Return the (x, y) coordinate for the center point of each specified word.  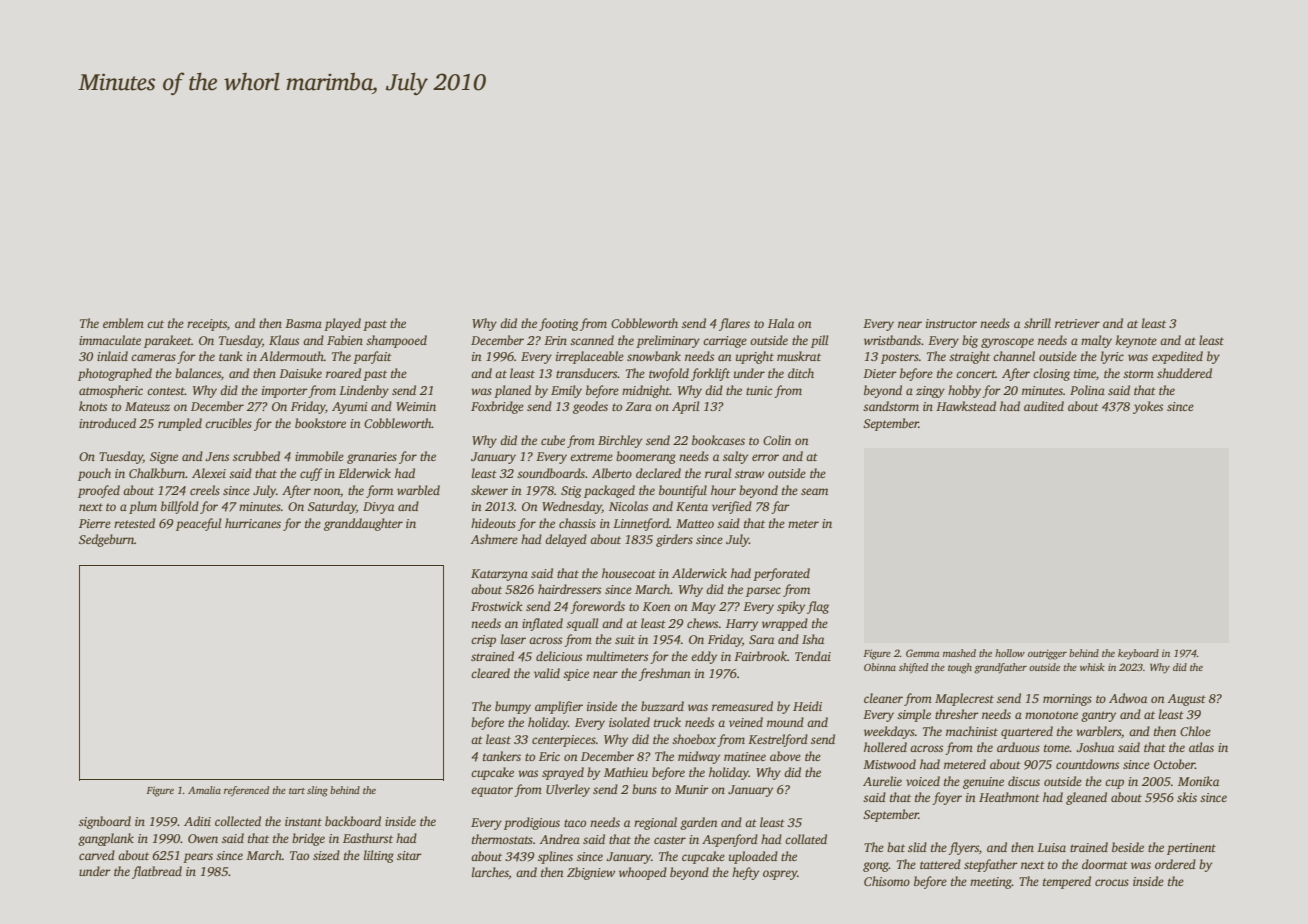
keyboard (1138, 654)
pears (198, 858)
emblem (123, 323)
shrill (1037, 323)
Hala (781, 323)
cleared (490, 673)
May (703, 608)
